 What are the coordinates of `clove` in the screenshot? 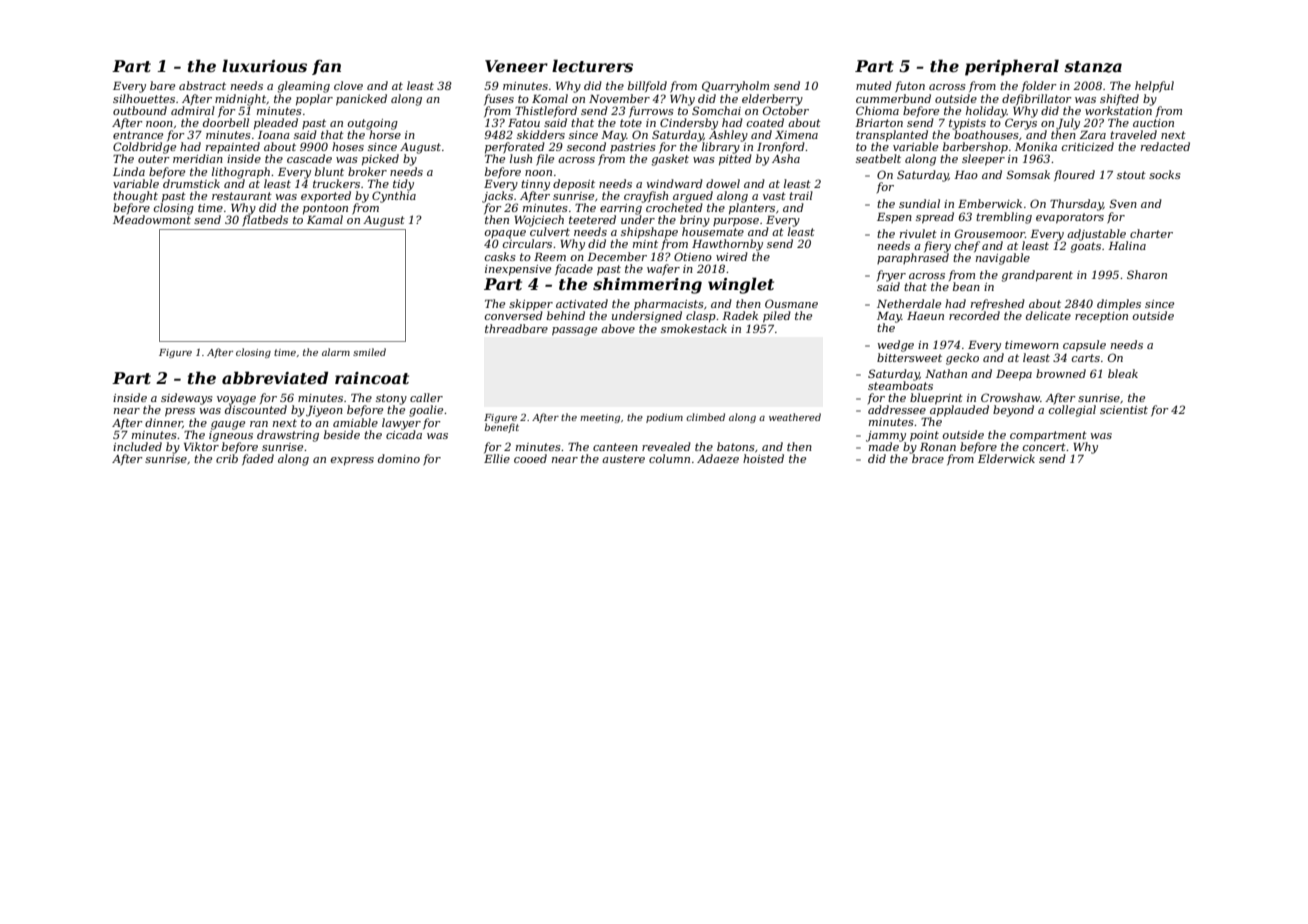 It's located at (348, 85).
